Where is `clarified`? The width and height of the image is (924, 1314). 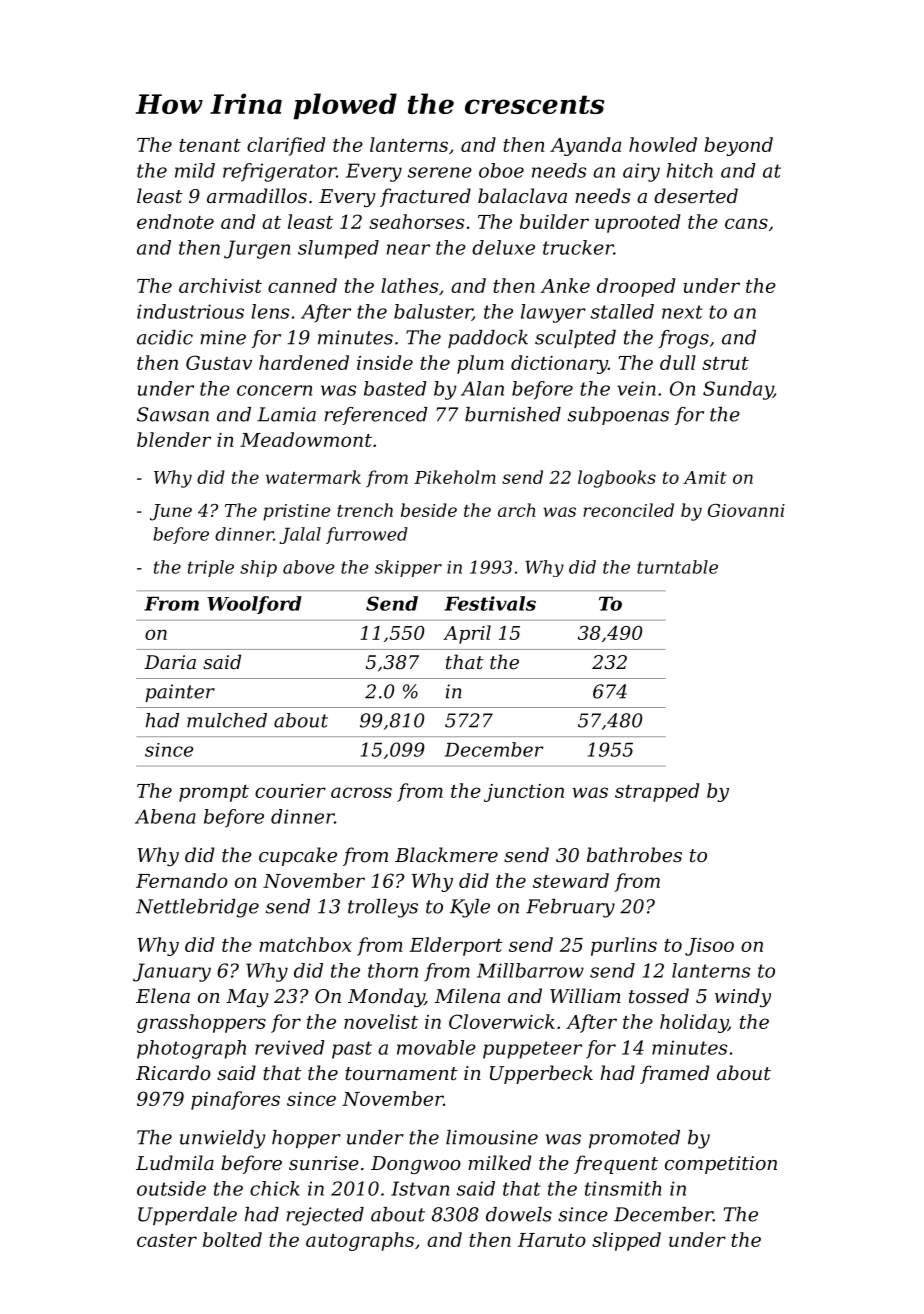 clarified is located at coordinates (286, 146).
